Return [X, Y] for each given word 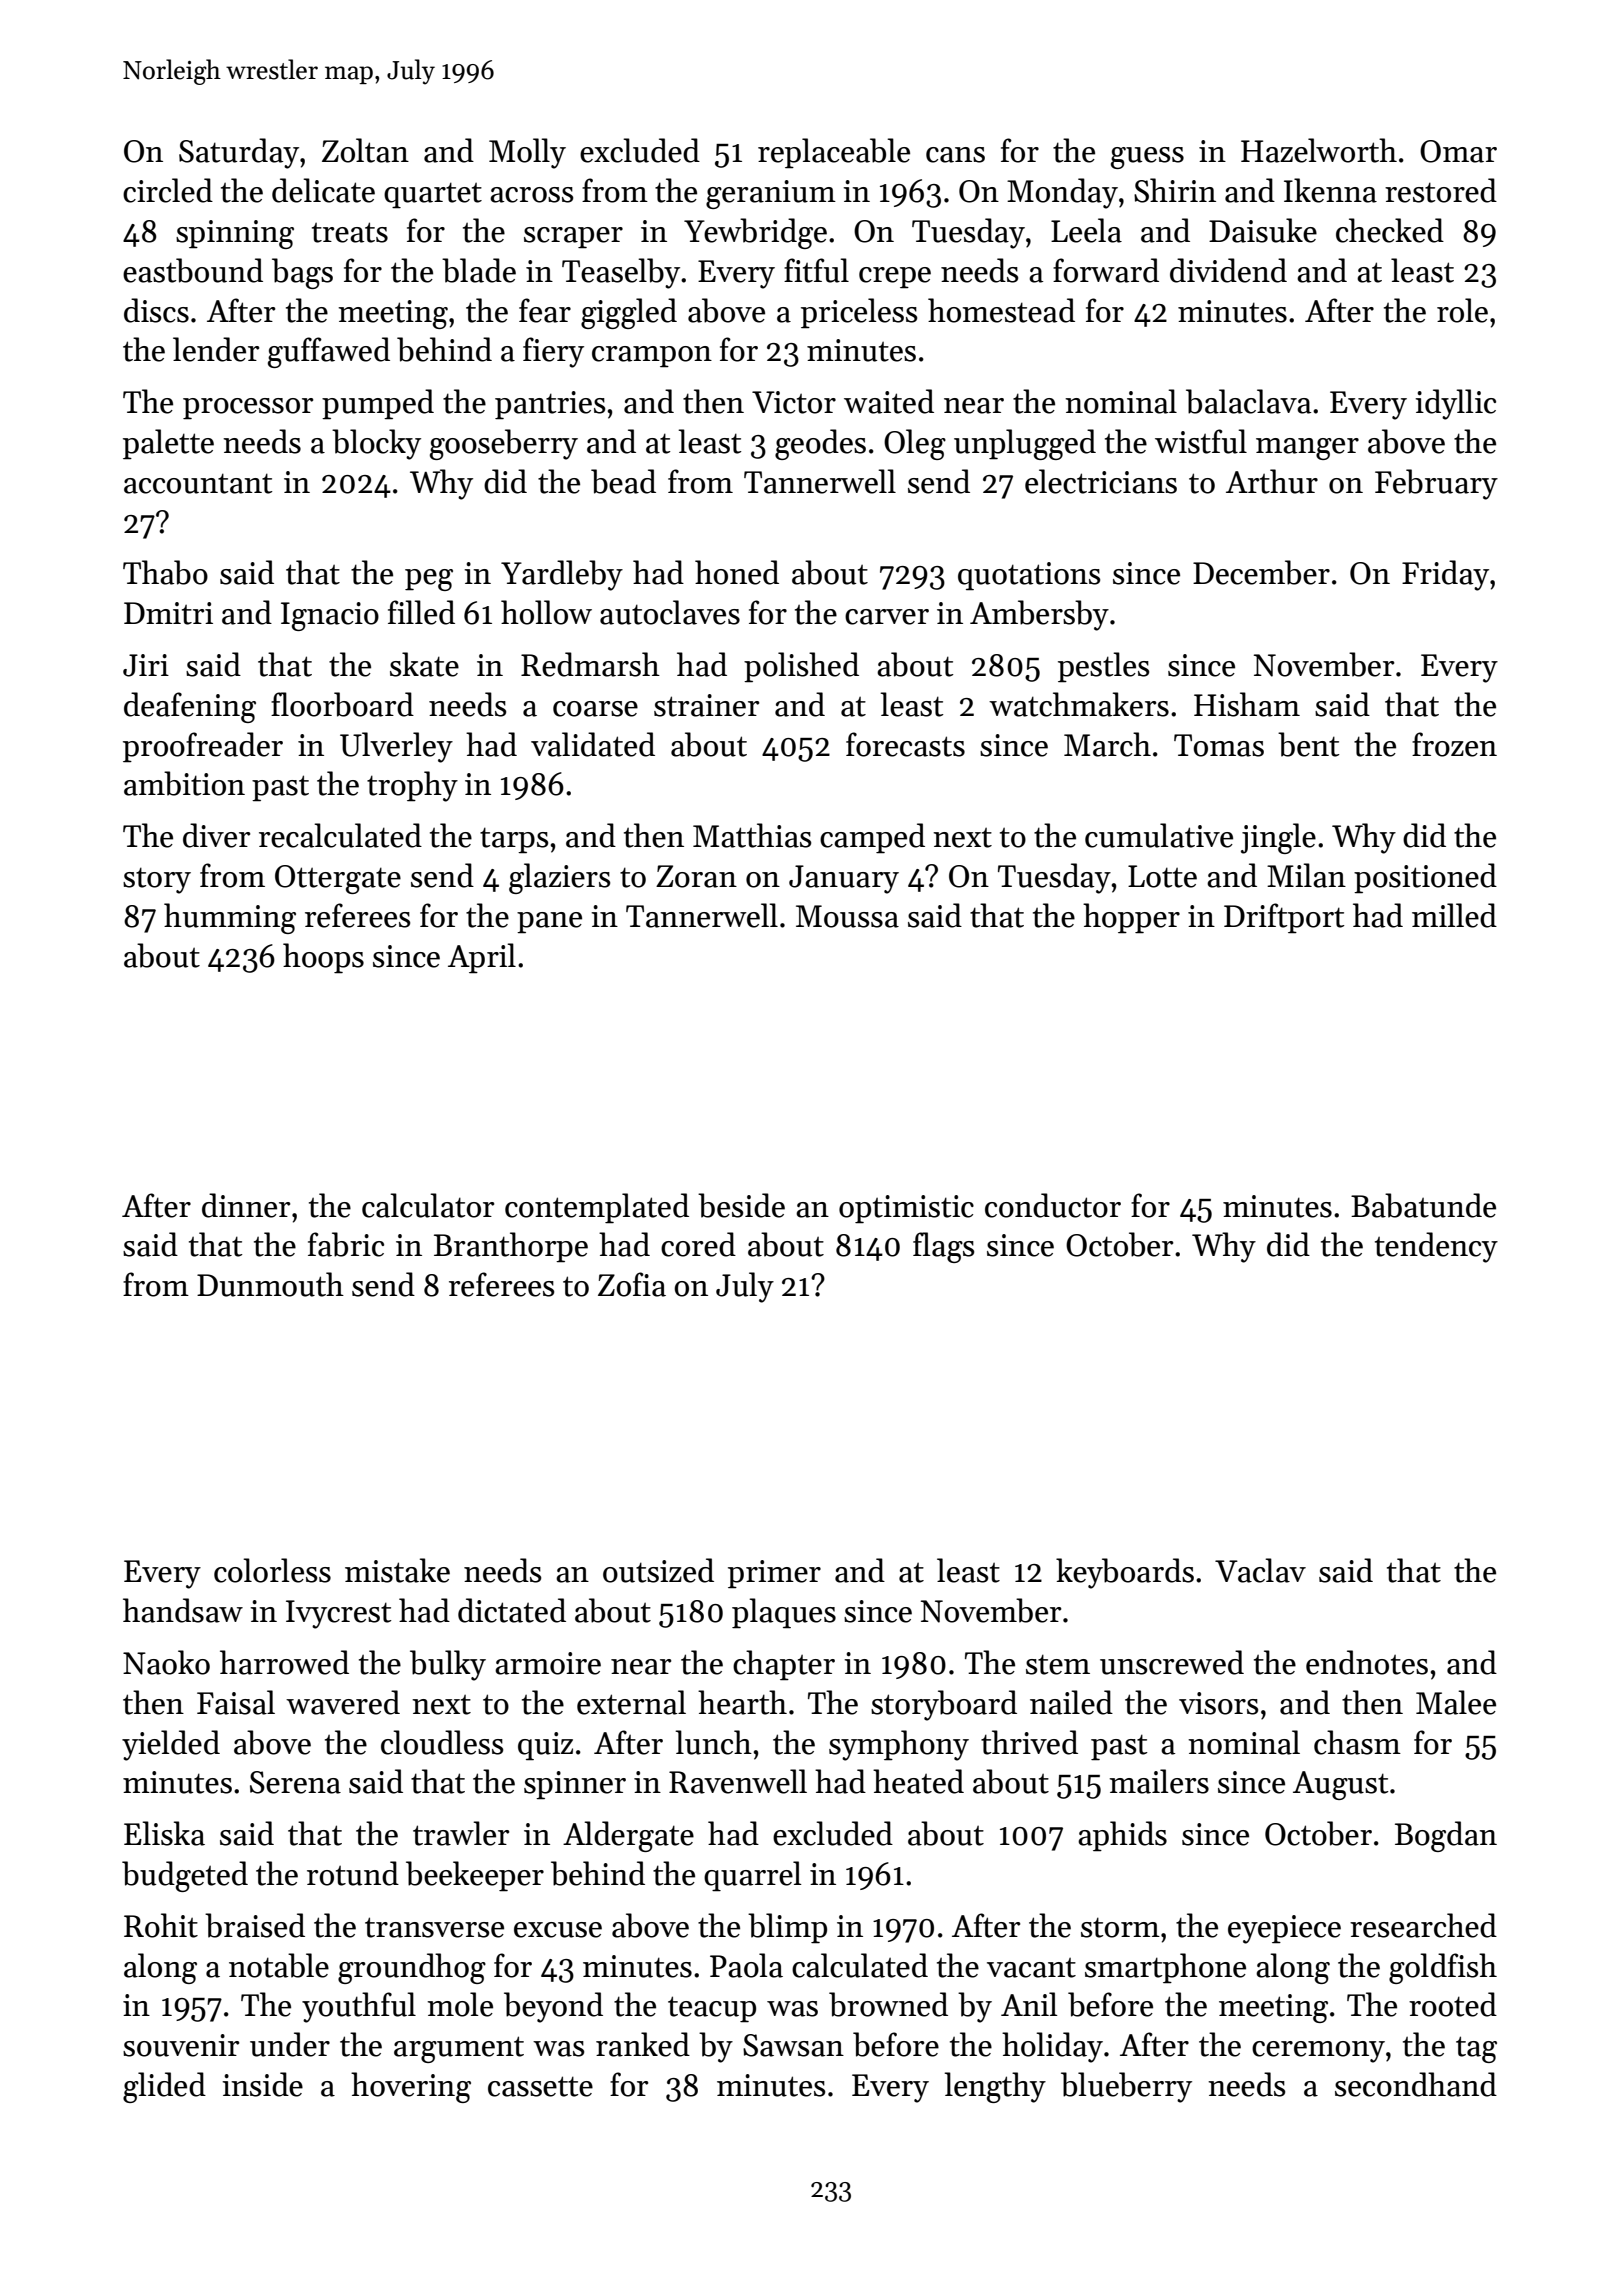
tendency [1436, 1247]
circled [168, 190]
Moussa [847, 916]
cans [955, 155]
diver [216, 835]
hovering [411, 2087]
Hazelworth [1319, 150]
